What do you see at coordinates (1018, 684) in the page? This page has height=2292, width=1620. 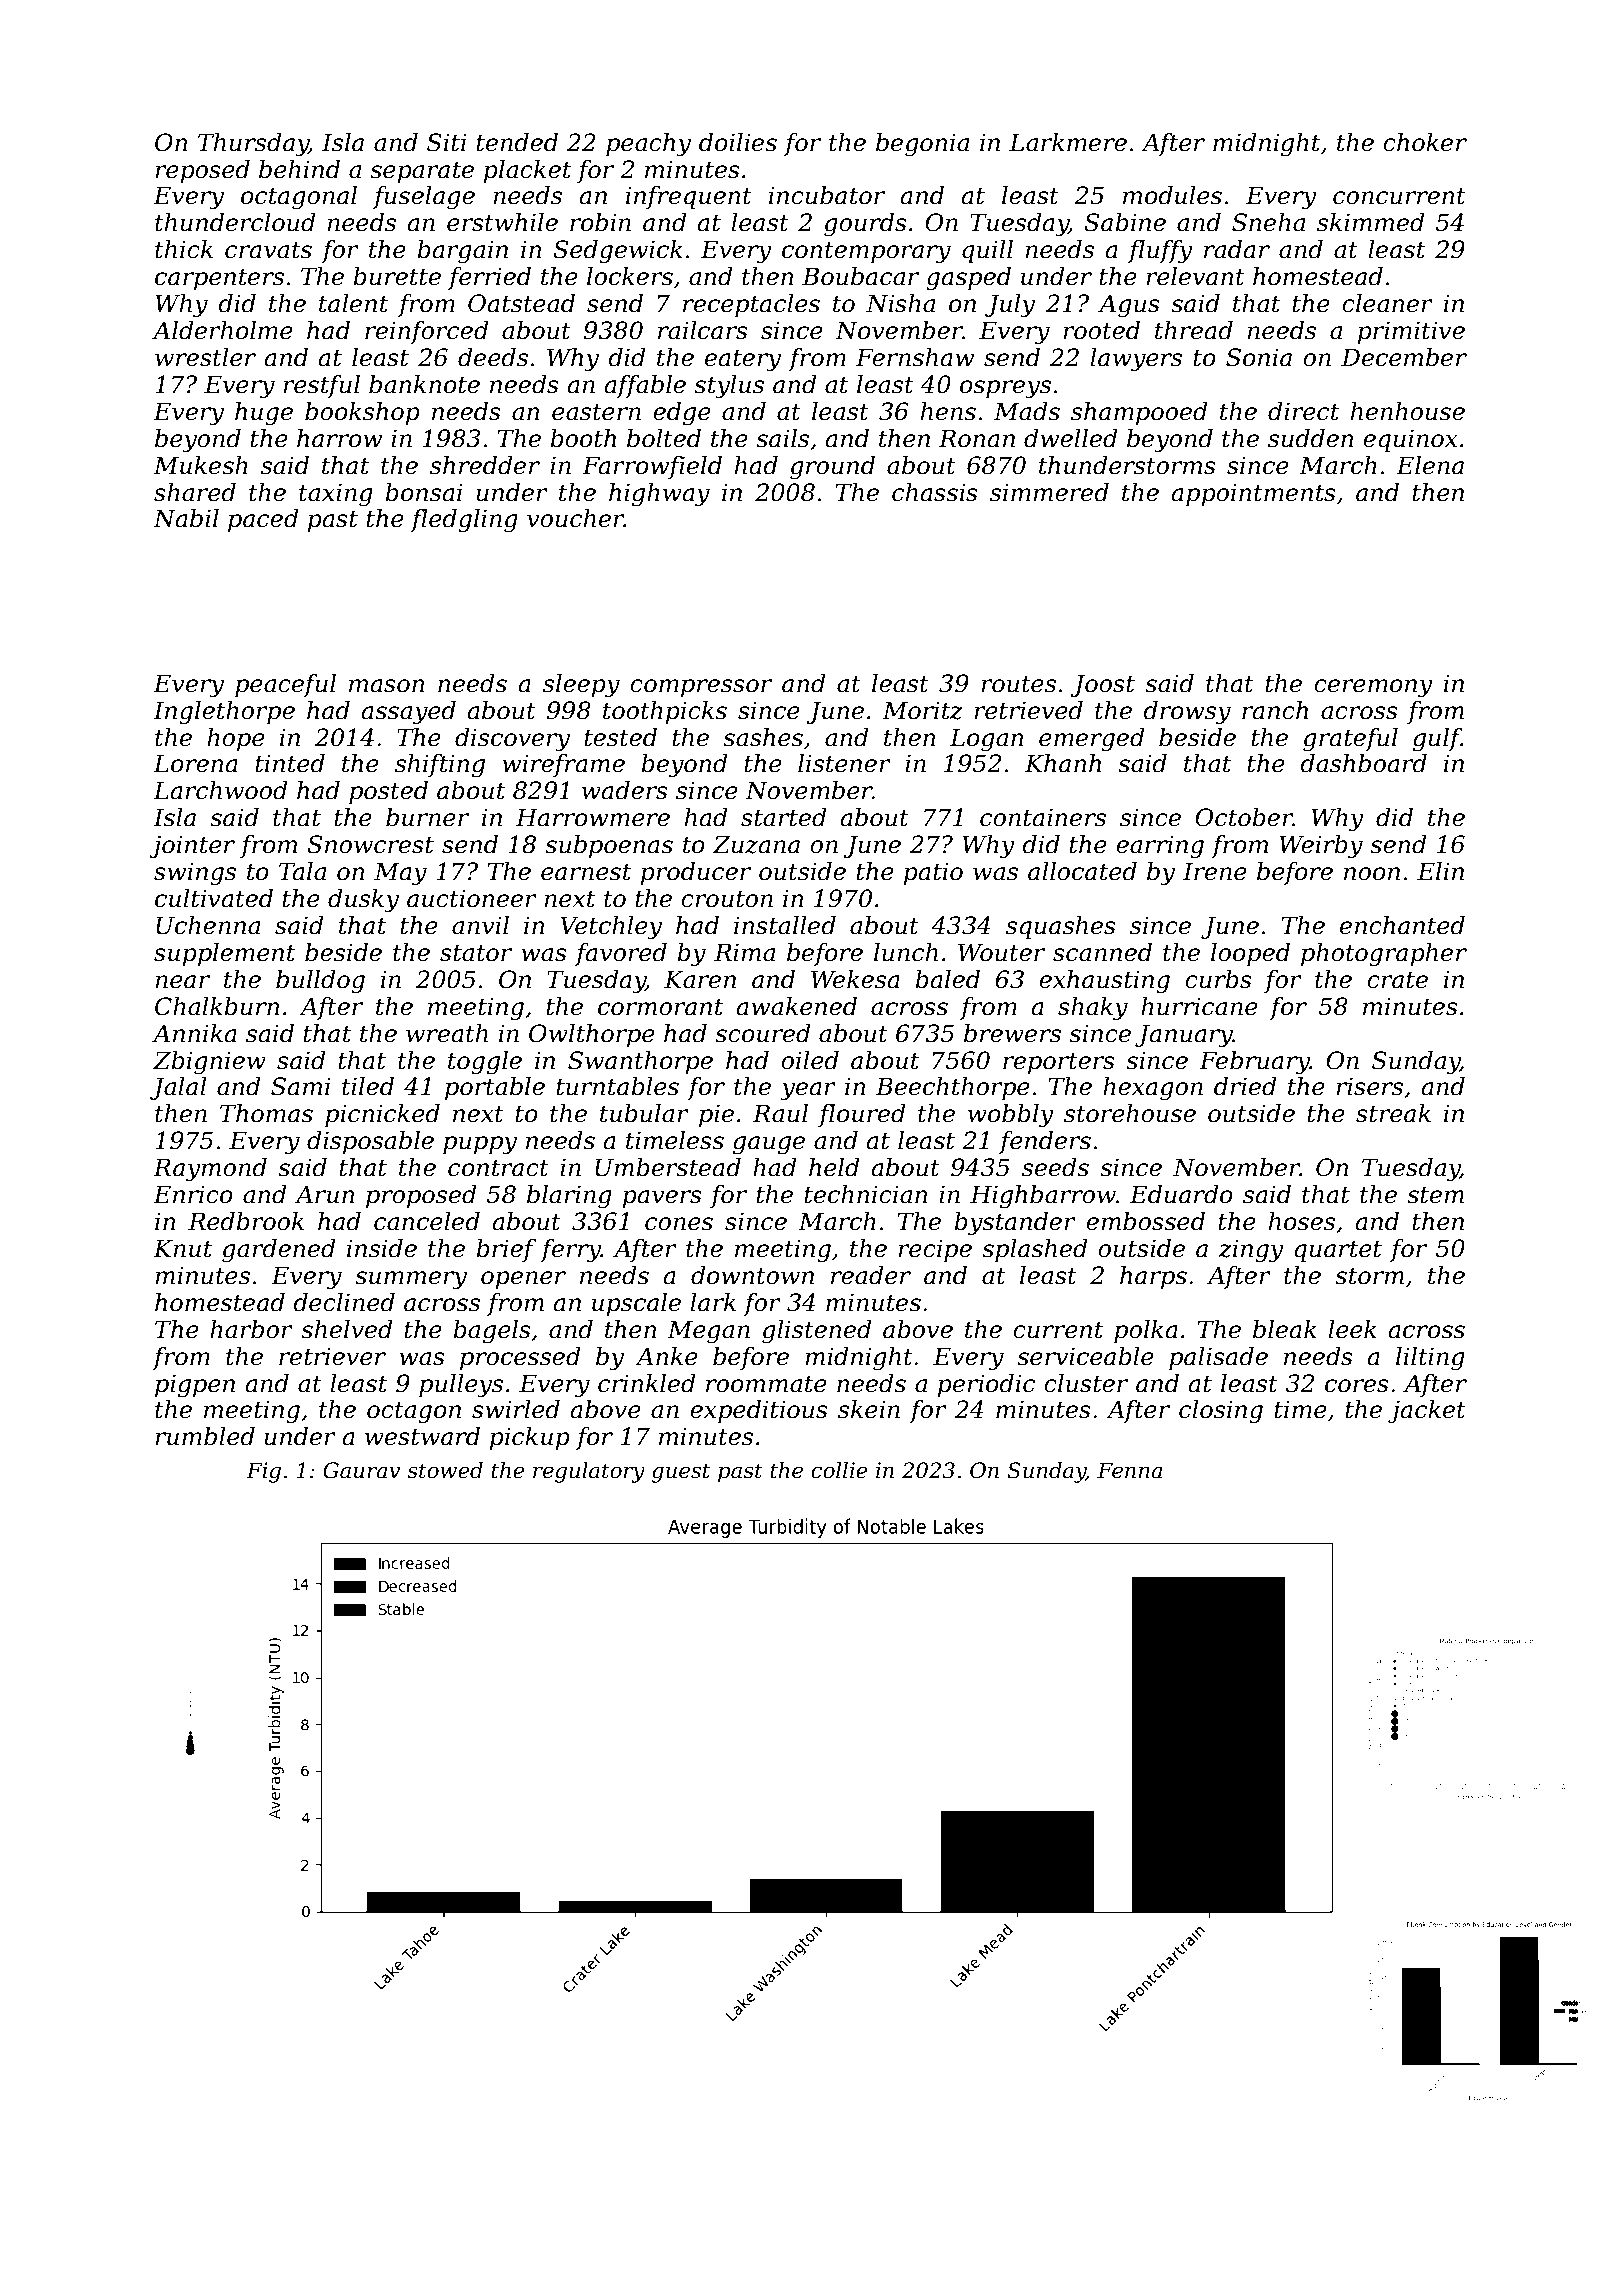 I see `routes` at bounding box center [1018, 684].
